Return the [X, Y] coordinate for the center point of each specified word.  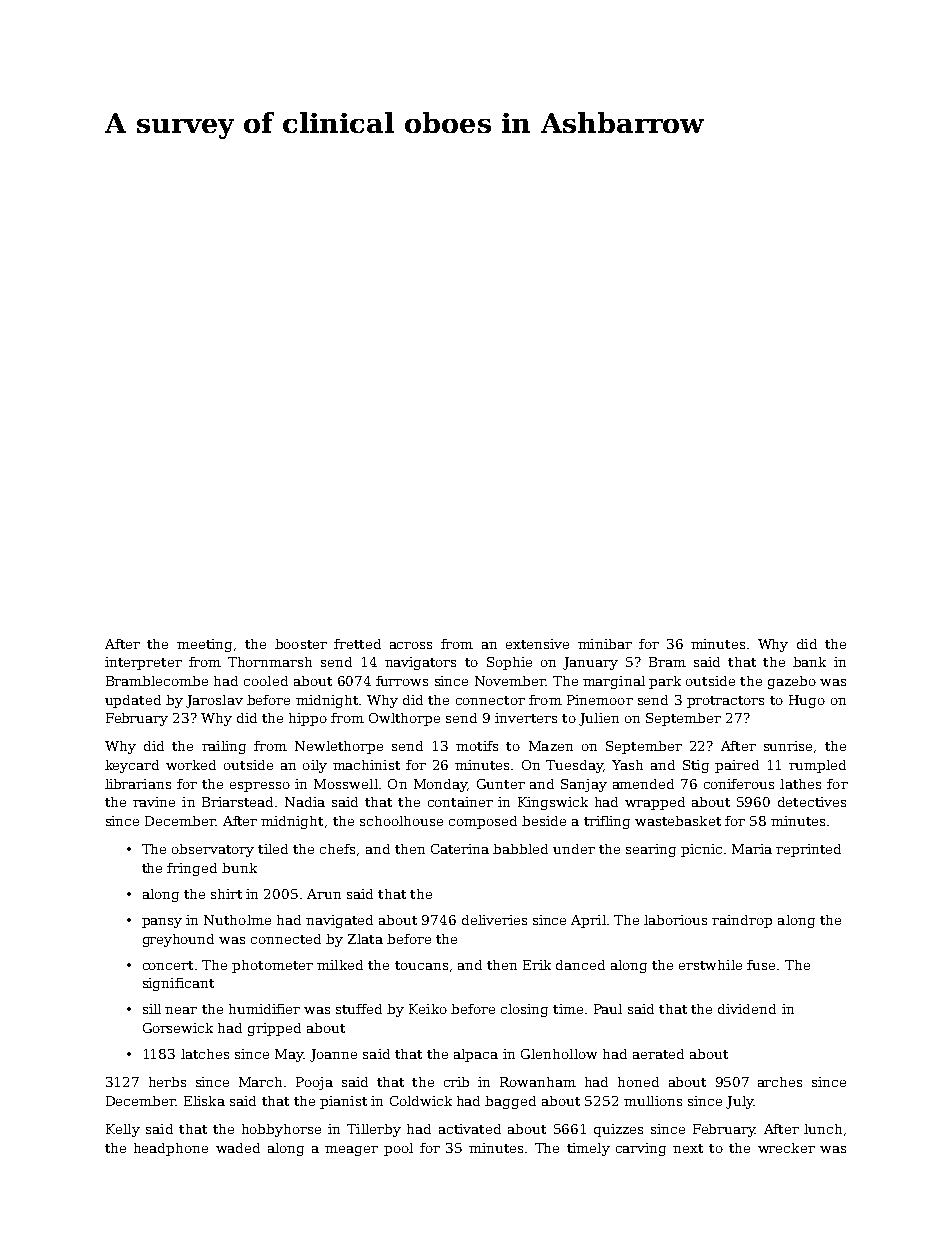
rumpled [817, 766]
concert [168, 965]
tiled [273, 849]
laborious [675, 920]
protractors [725, 702]
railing [224, 747]
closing [524, 1010]
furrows [402, 681]
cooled [266, 681]
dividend [747, 1009]
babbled [520, 849]
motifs [477, 746]
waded [238, 1148]
